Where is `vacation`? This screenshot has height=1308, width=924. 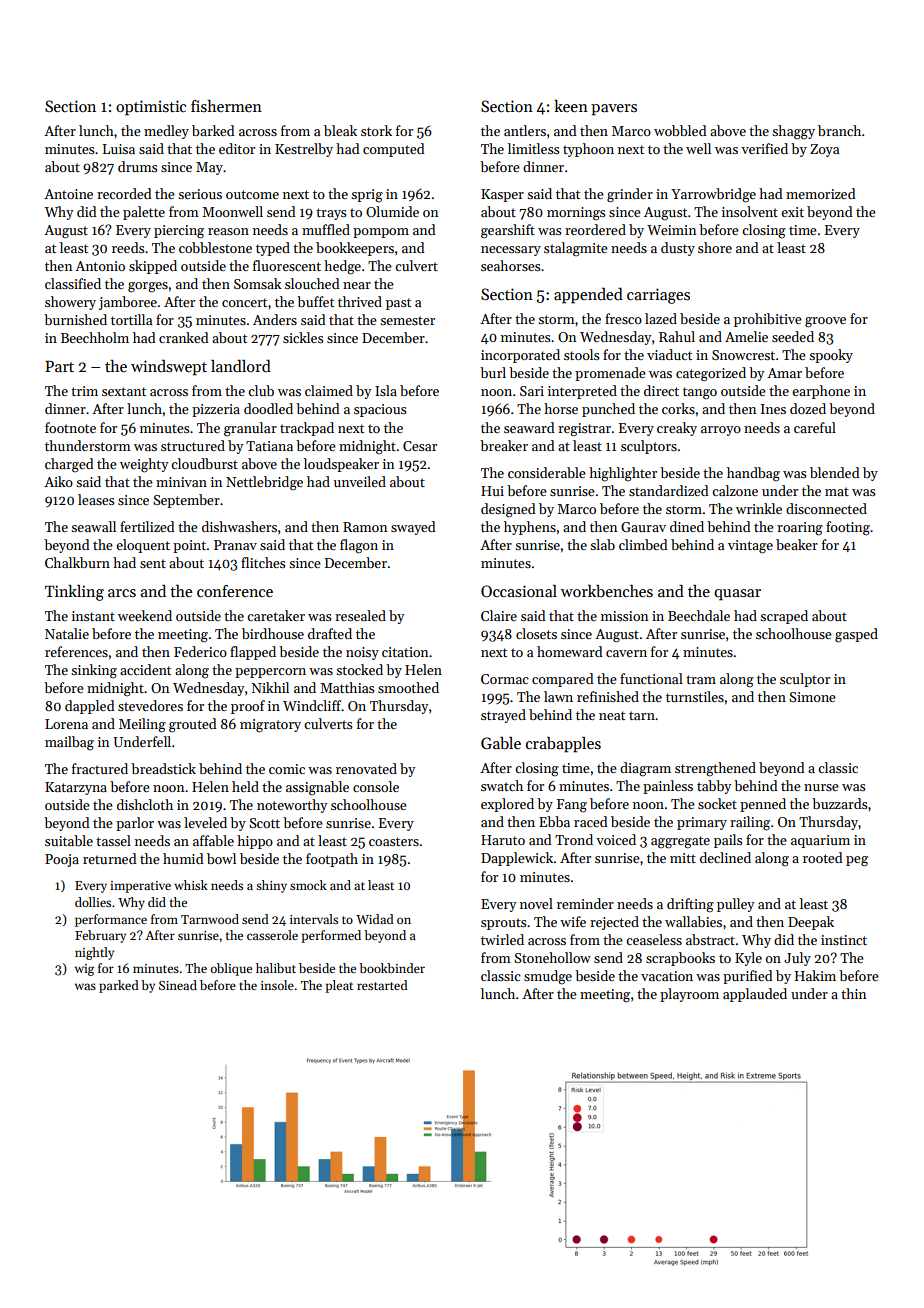 vacation is located at coordinates (667, 976).
